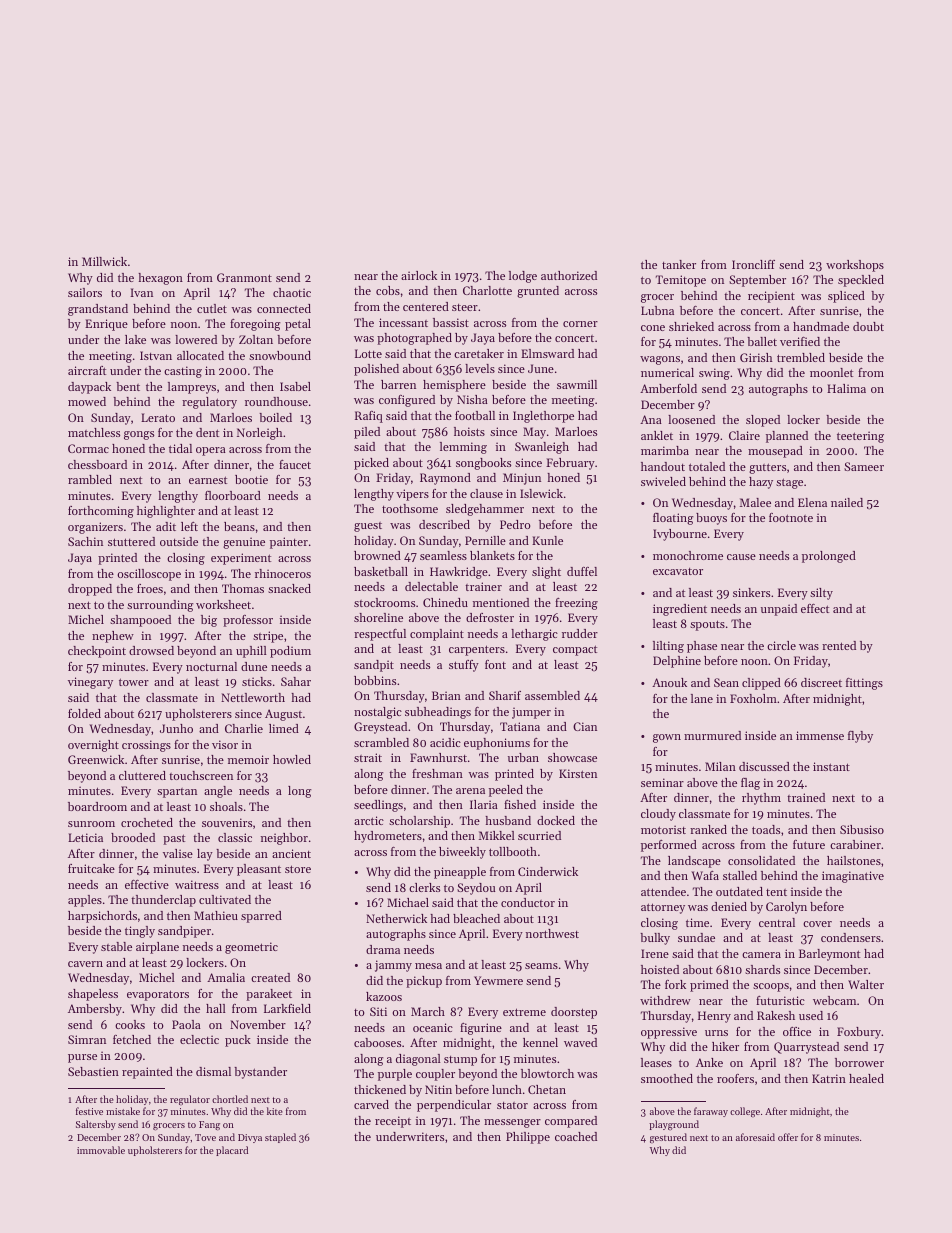 This screenshot has height=1233, width=952. What do you see at coordinates (250, 1138) in the screenshot?
I see `Divya` at bounding box center [250, 1138].
